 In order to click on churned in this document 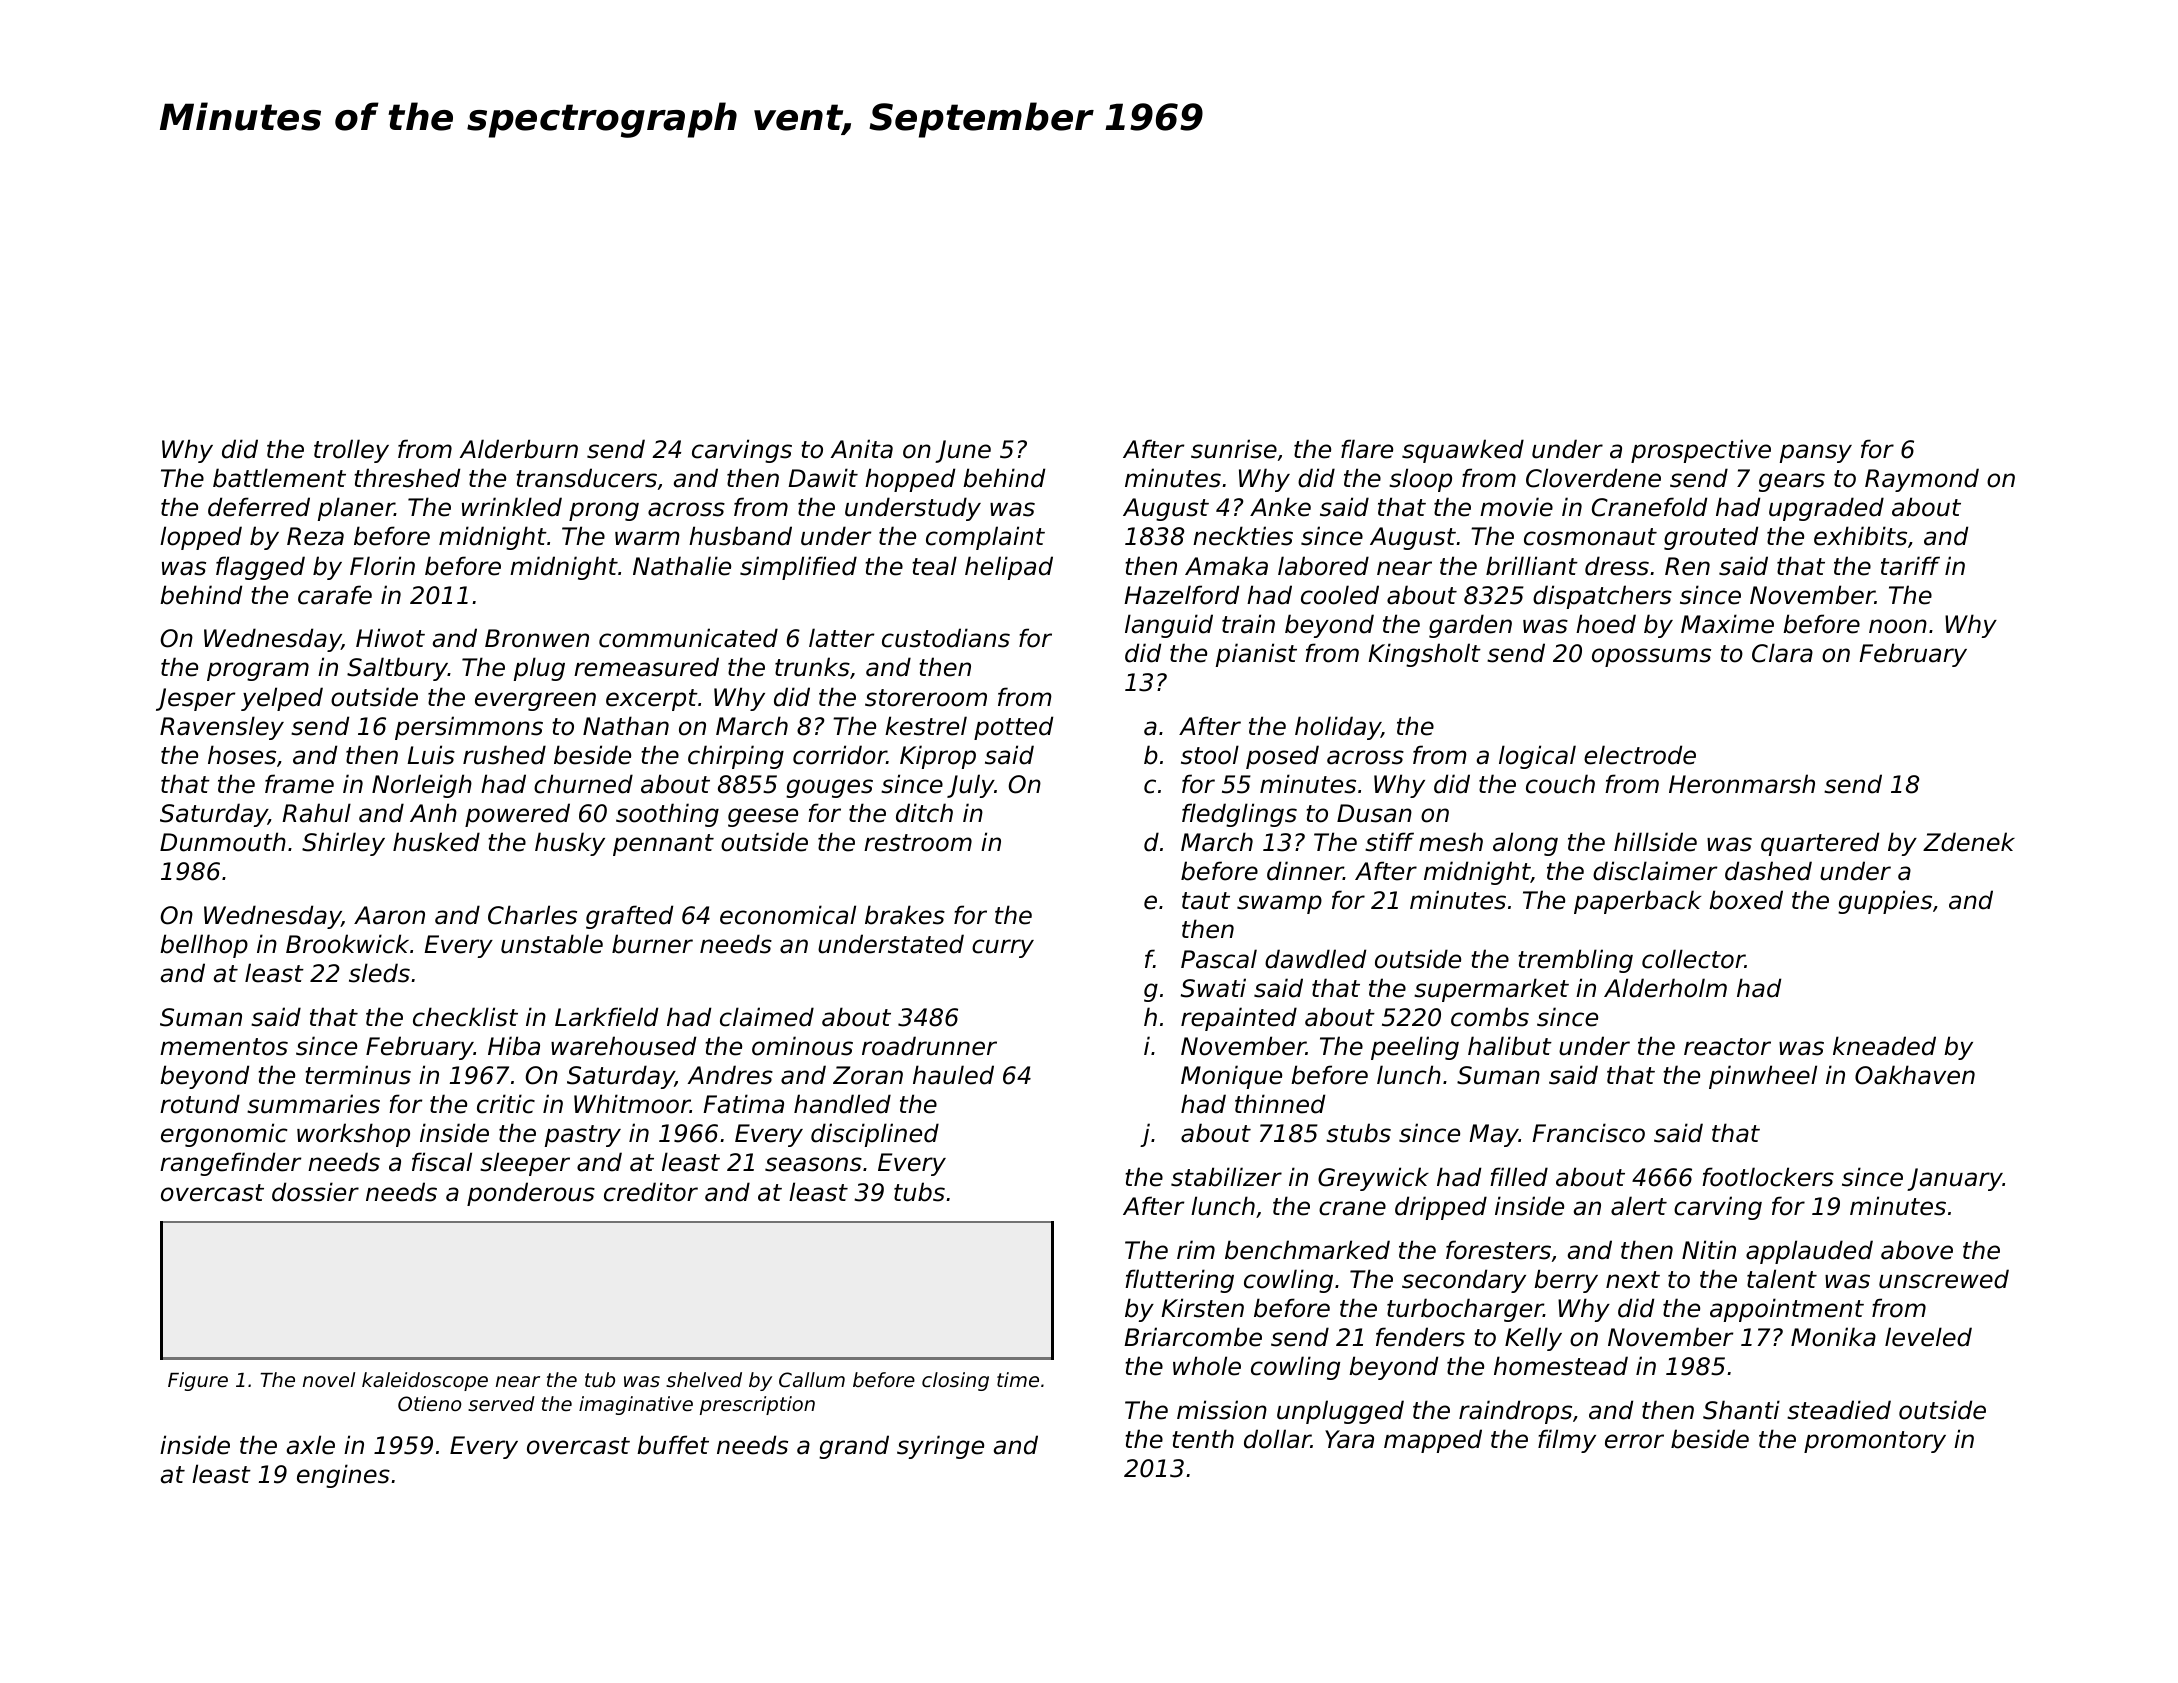, I will do `click(583, 784)`.
